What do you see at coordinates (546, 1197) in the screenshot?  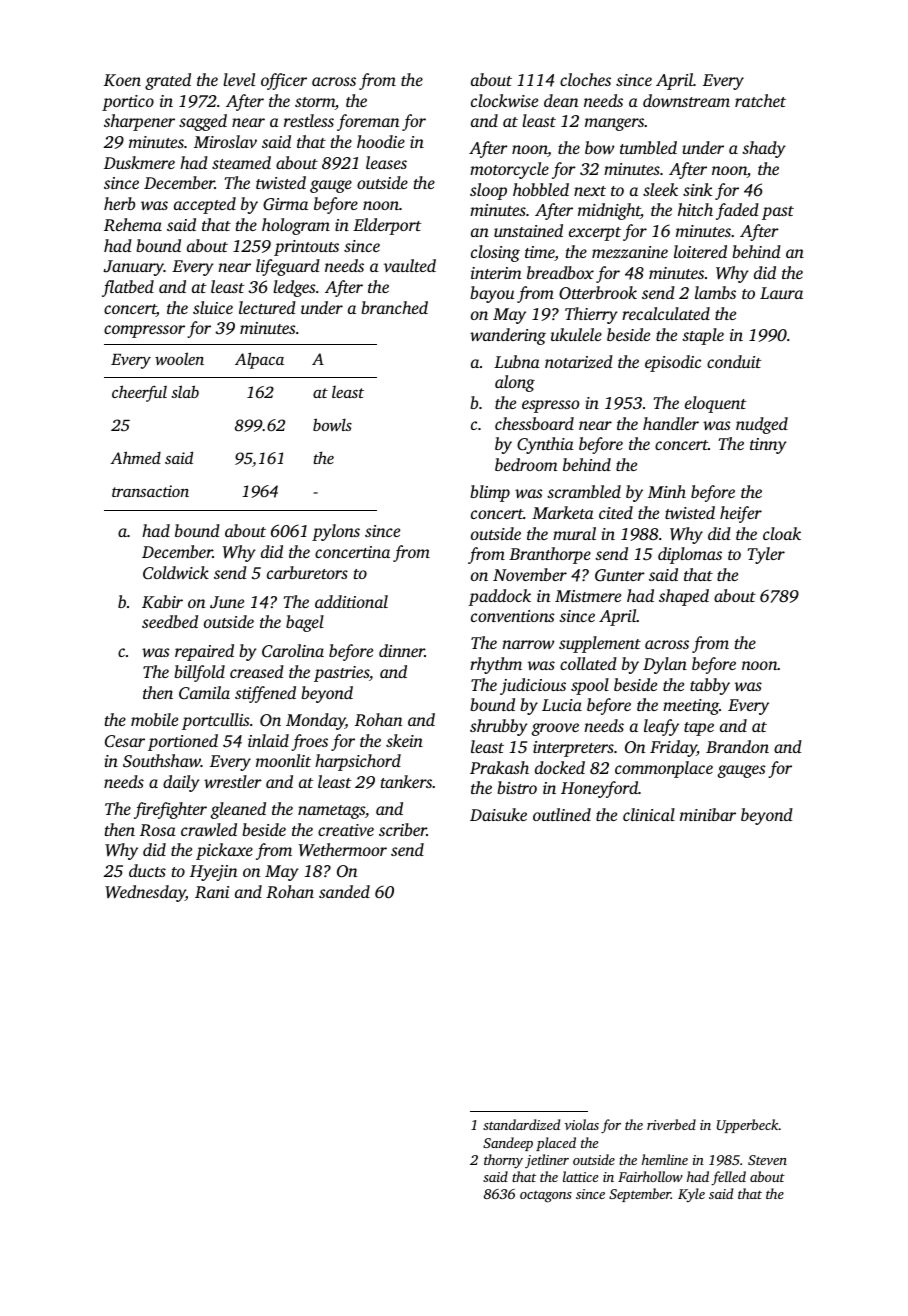 I see `octagons` at bounding box center [546, 1197].
